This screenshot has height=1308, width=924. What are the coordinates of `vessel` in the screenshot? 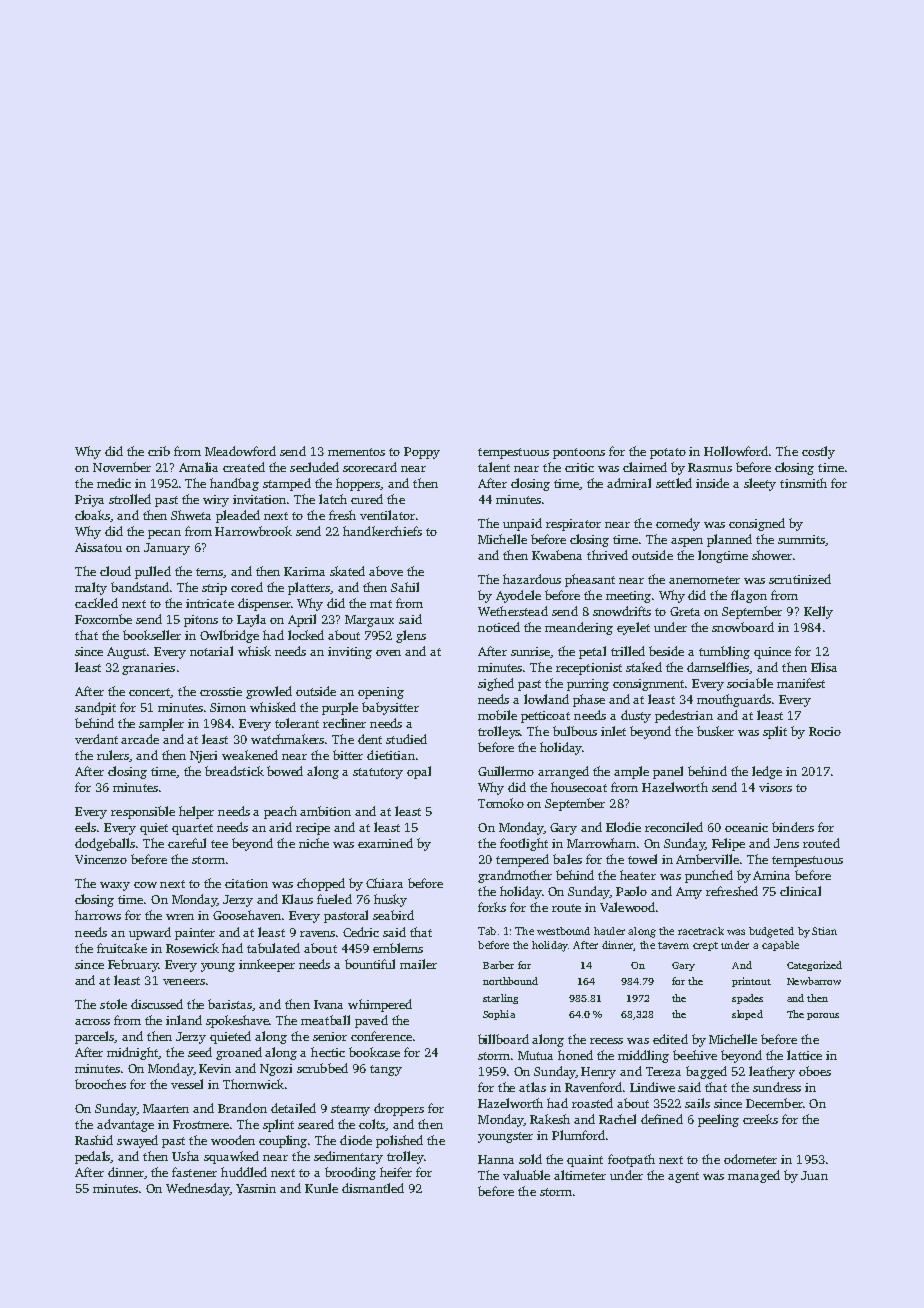 It's located at (187, 1084).
